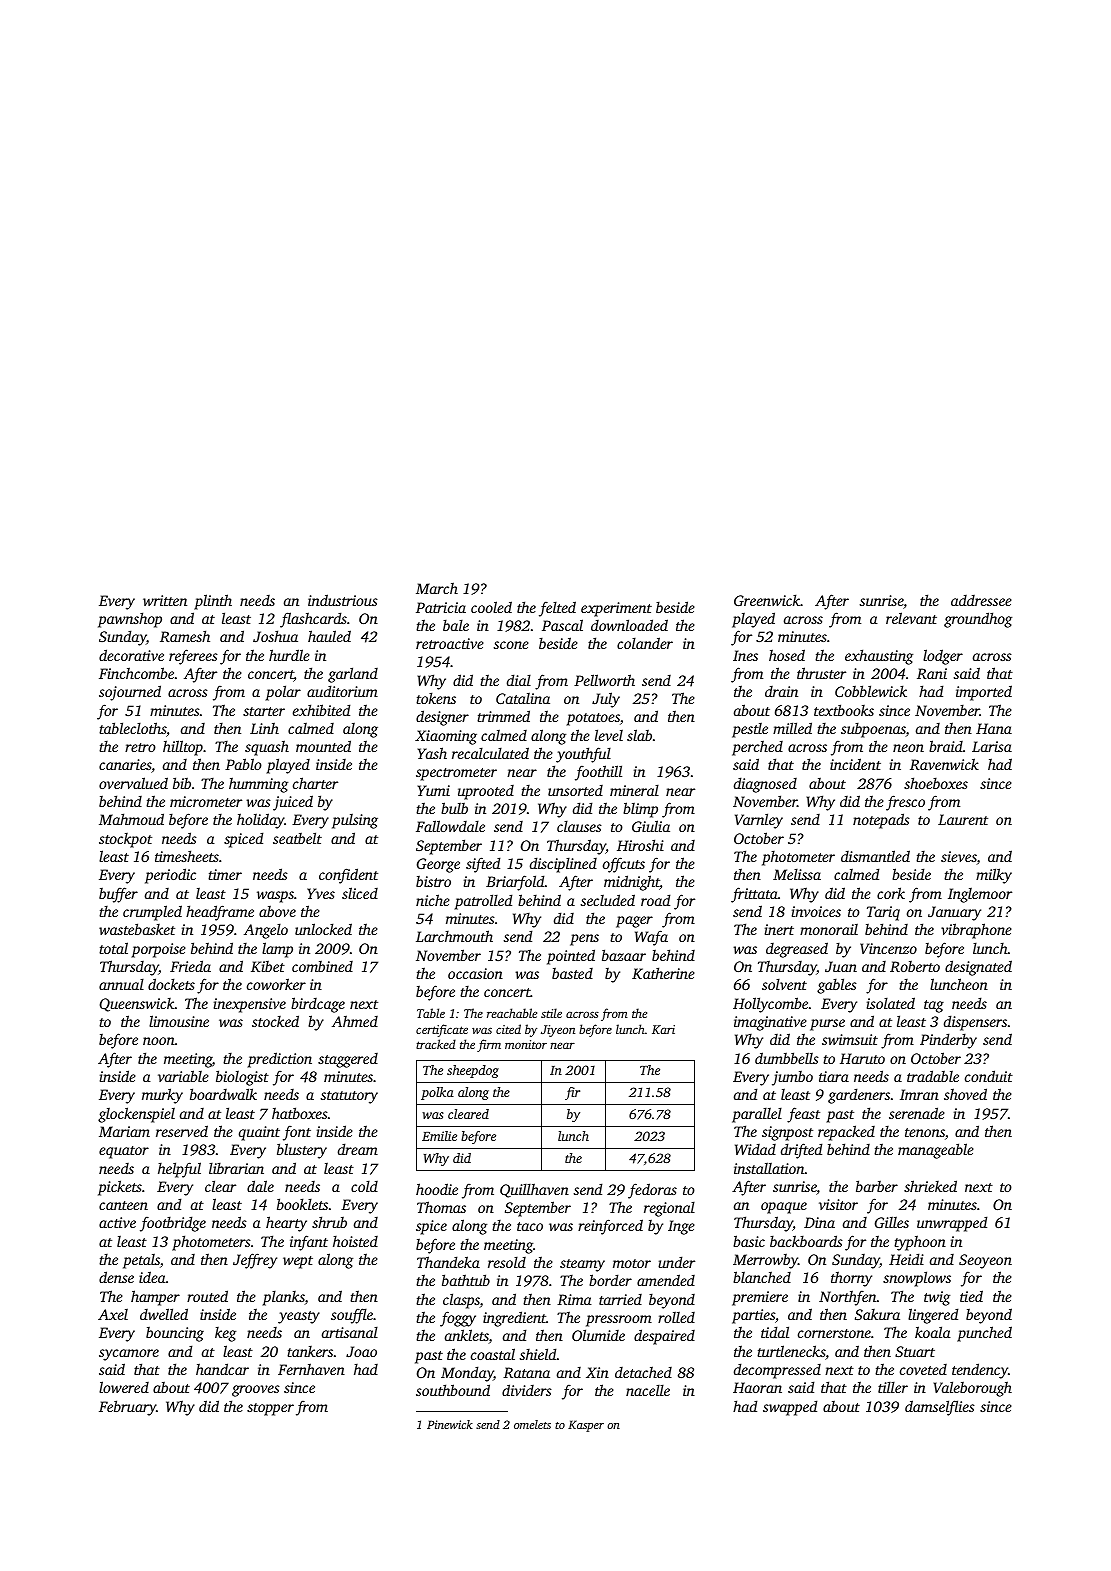 This image has width=1111, height=1571. What do you see at coordinates (978, 620) in the image?
I see `groundhog` at bounding box center [978, 620].
